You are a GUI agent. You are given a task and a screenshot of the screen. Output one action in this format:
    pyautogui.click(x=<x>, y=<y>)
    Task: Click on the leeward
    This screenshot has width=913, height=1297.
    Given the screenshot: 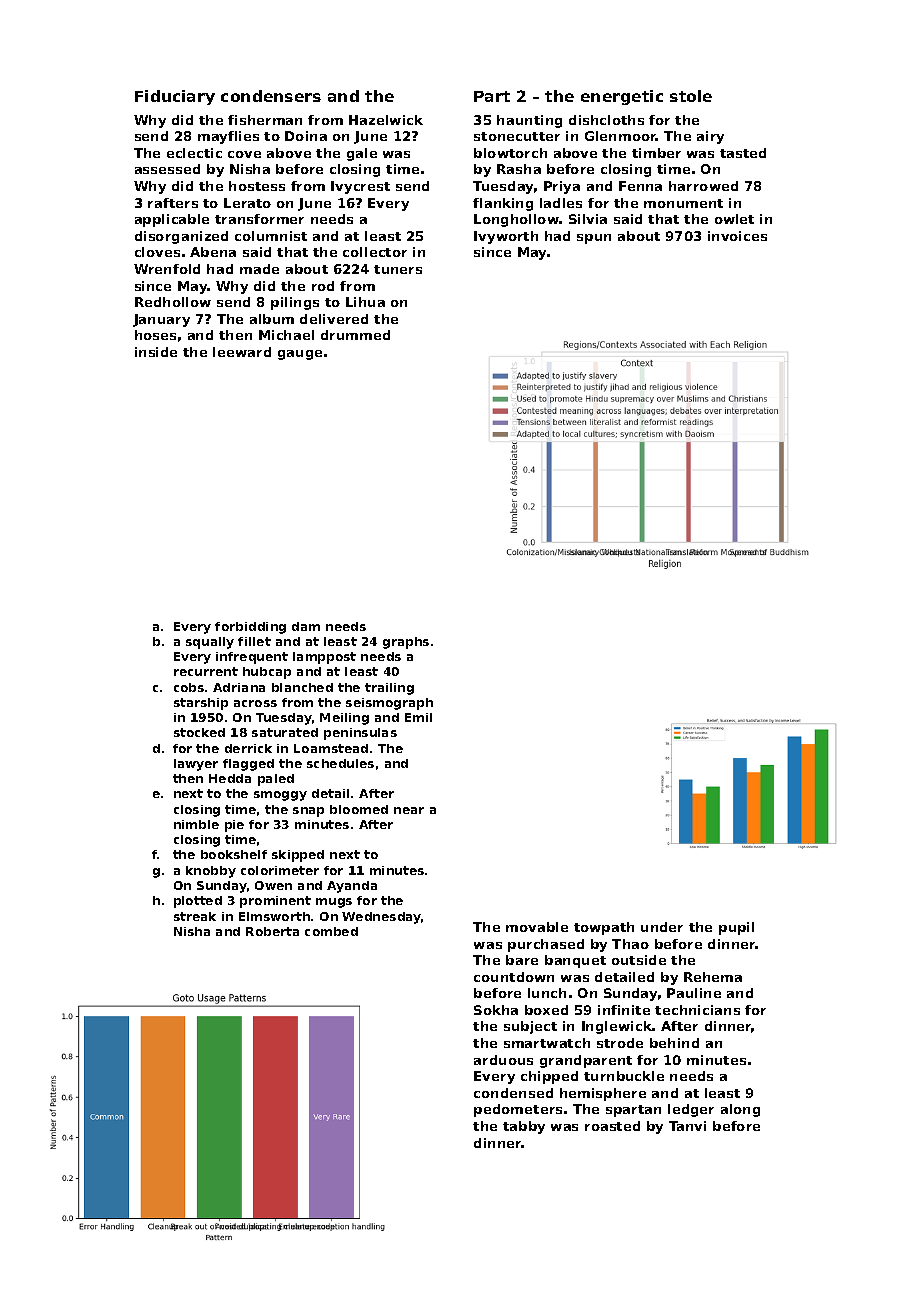 What is the action you would take?
    pyautogui.click(x=242, y=352)
